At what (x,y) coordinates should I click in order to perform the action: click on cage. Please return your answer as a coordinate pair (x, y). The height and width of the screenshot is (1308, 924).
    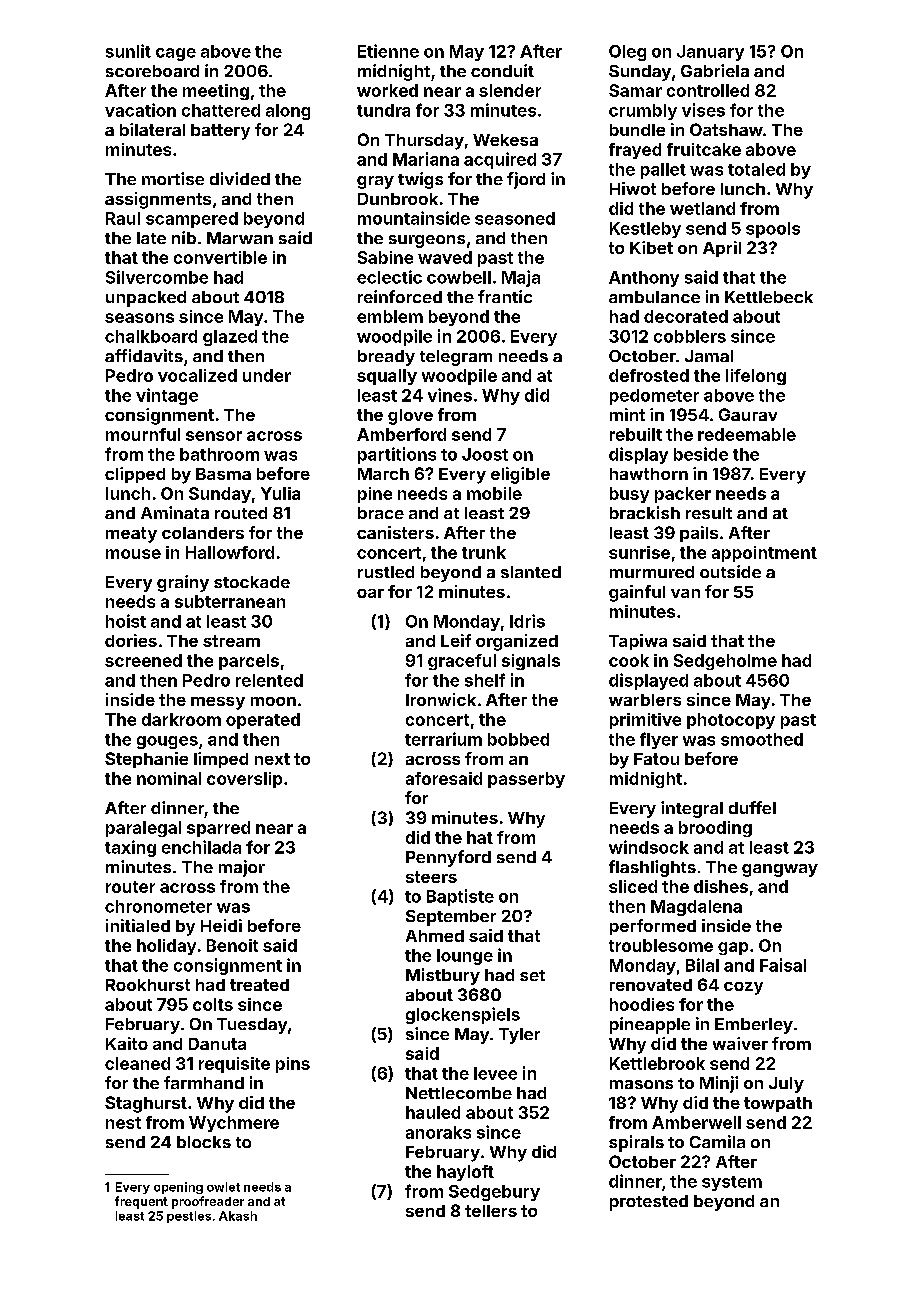
    Looking at the image, I should click on (176, 54).
